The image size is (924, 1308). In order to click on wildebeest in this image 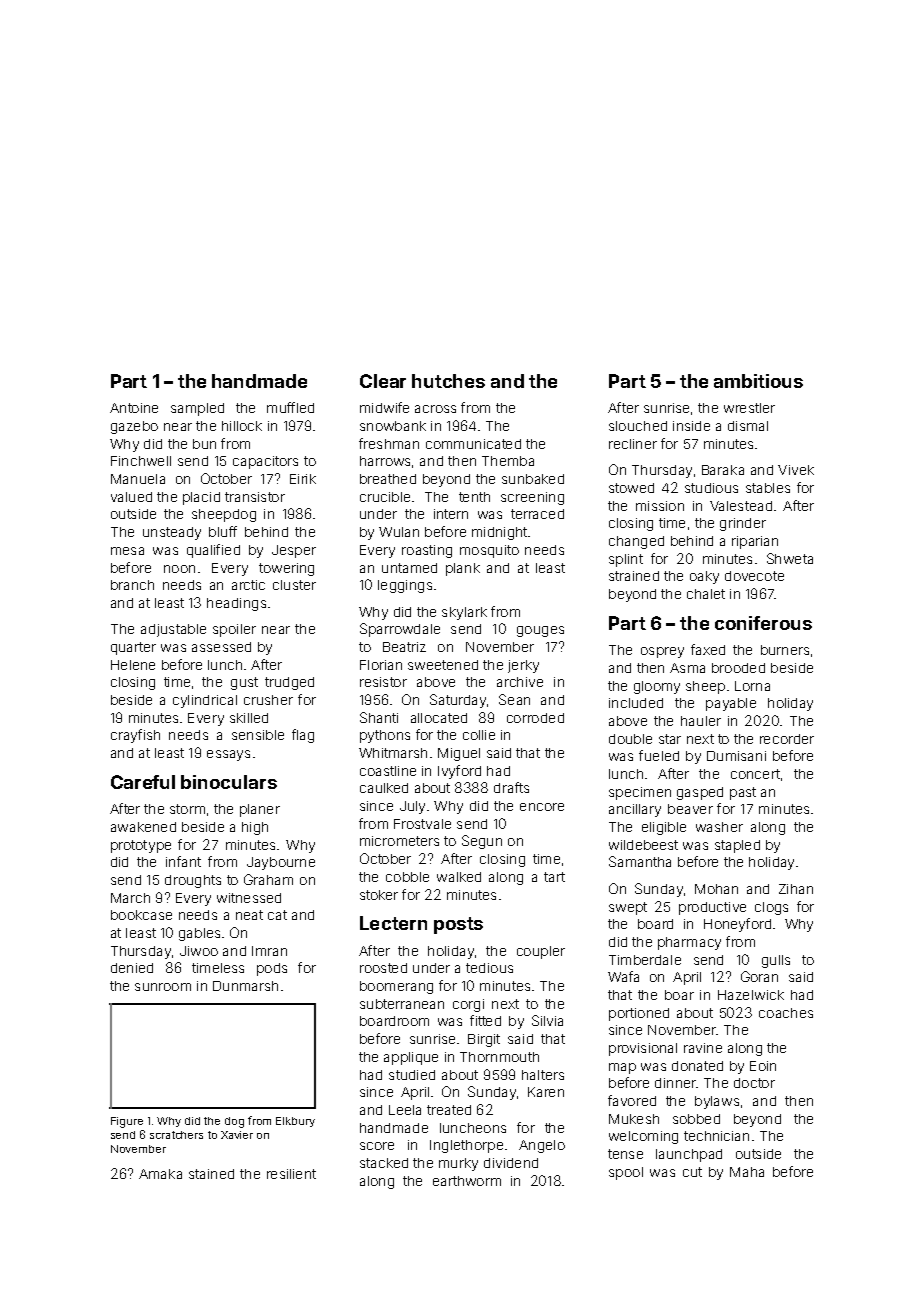, I will do `click(643, 845)`.
